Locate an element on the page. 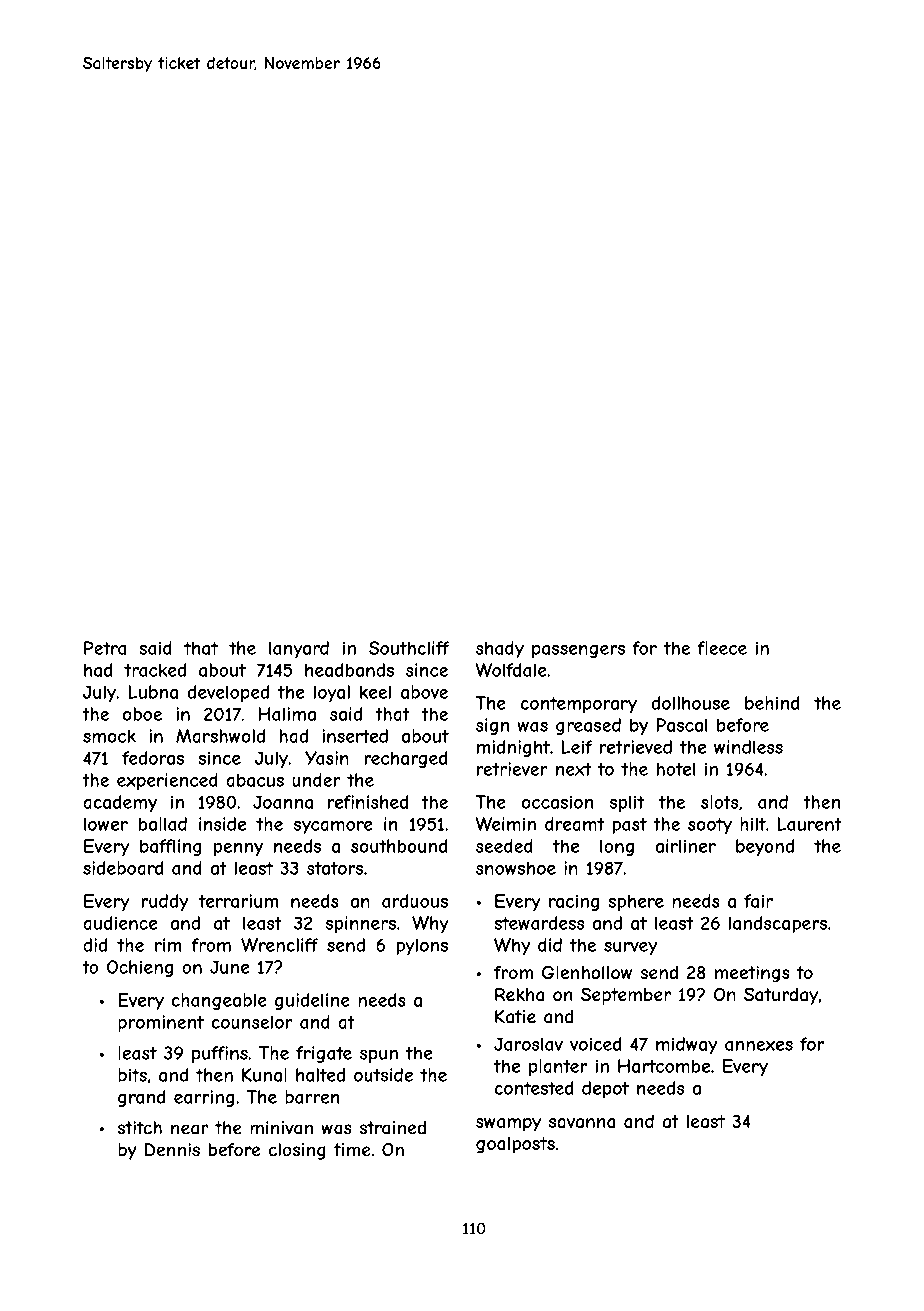  above is located at coordinates (424, 692).
